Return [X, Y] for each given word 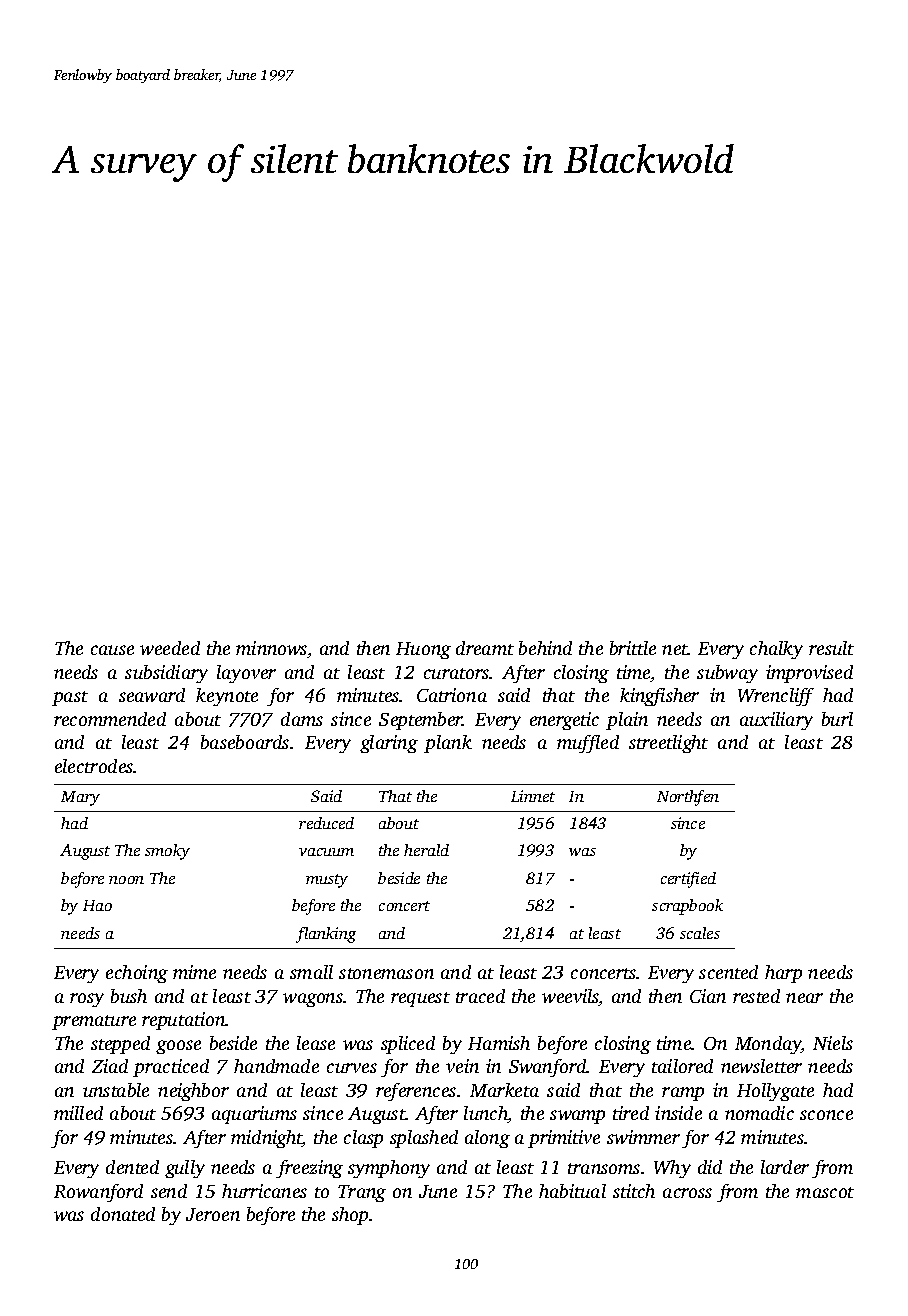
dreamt [485, 648]
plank [448, 744]
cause [112, 650]
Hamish [499, 1043]
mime [194, 972]
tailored [682, 1066]
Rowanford [98, 1193]
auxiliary [776, 721]
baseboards [245, 742]
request [420, 999]
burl [837, 719]
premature [94, 1022]
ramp [683, 1094]
